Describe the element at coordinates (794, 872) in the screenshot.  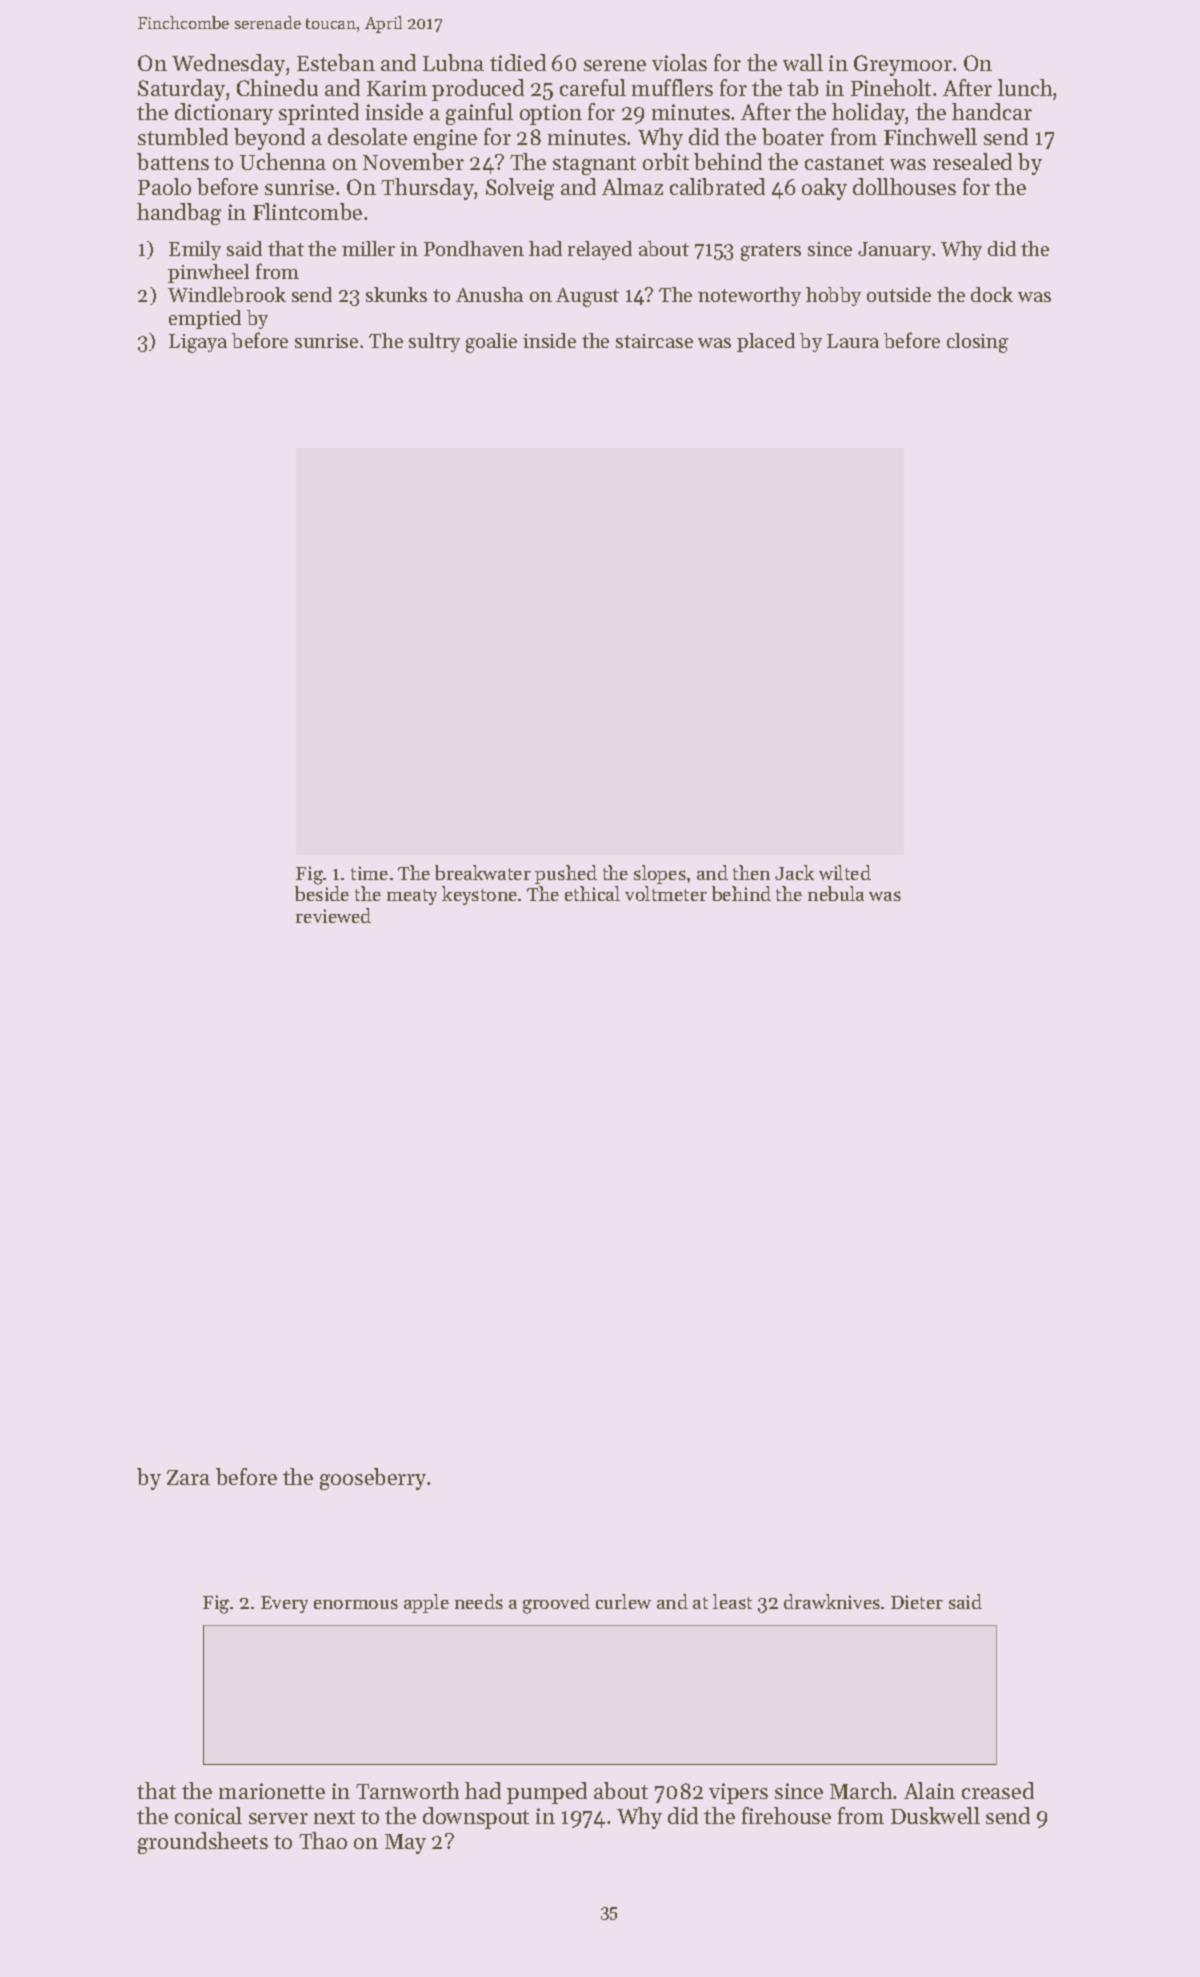
I see `Jack` at that location.
